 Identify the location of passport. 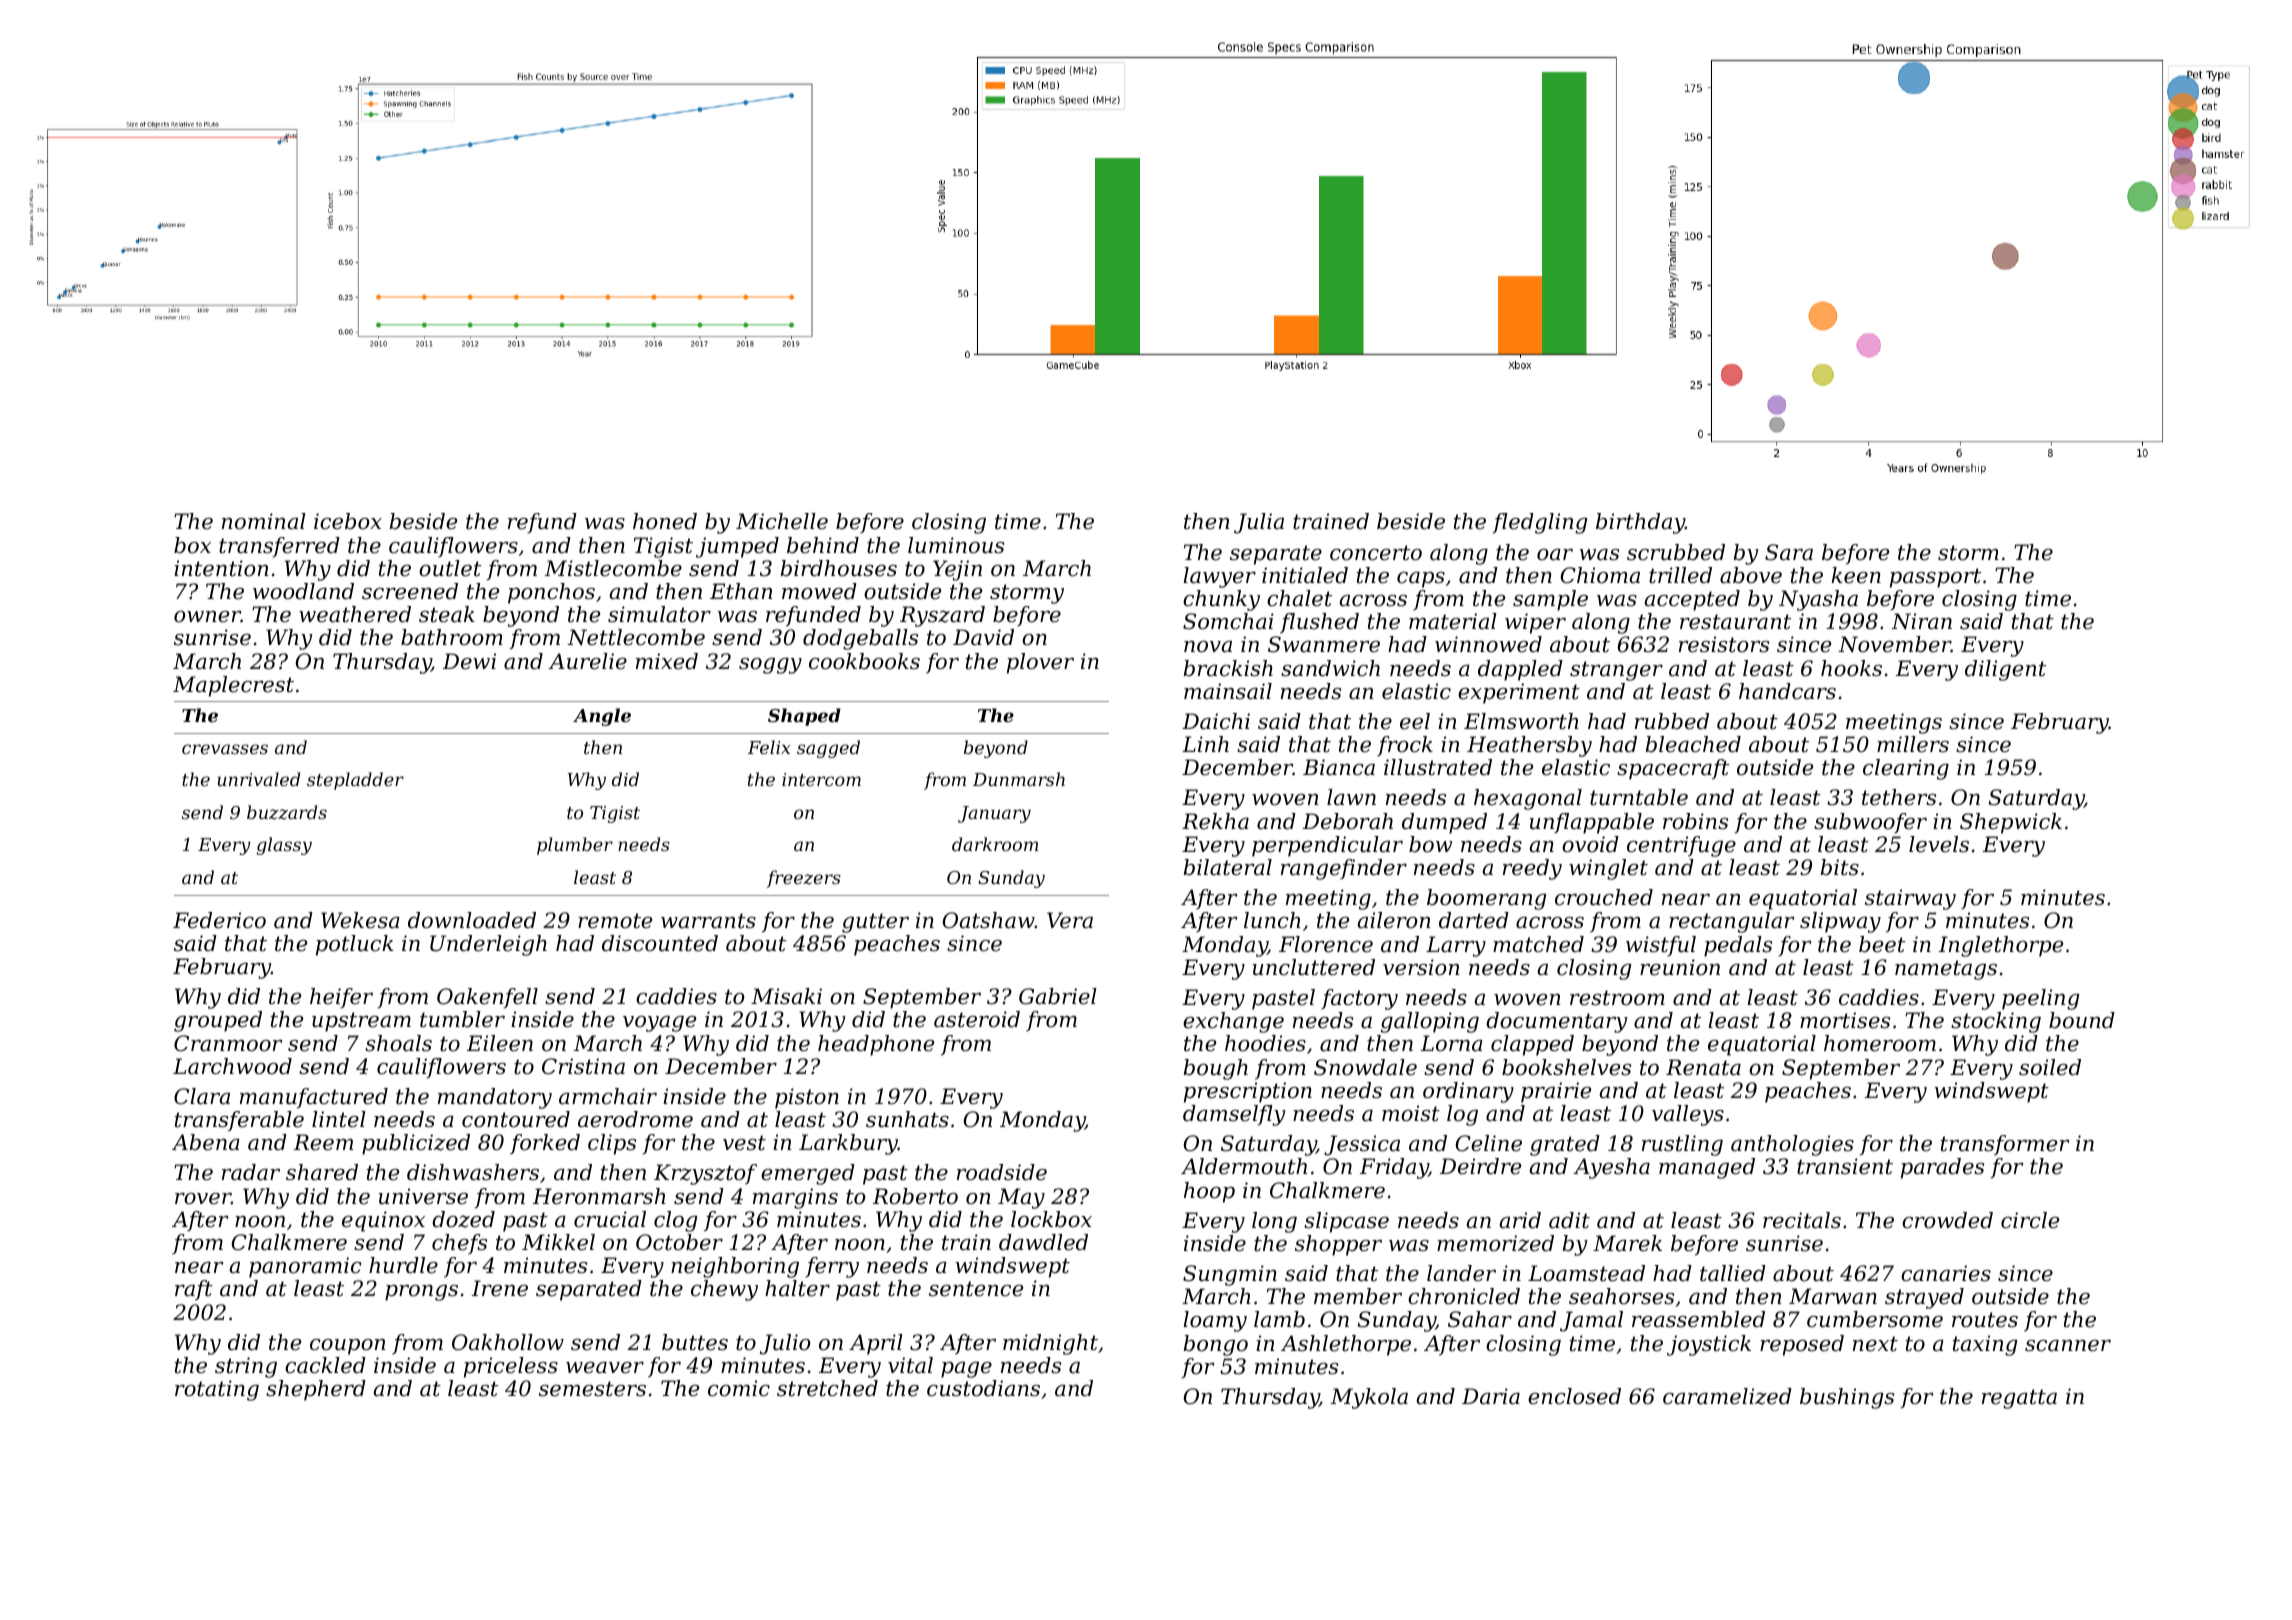
(1935, 578).
